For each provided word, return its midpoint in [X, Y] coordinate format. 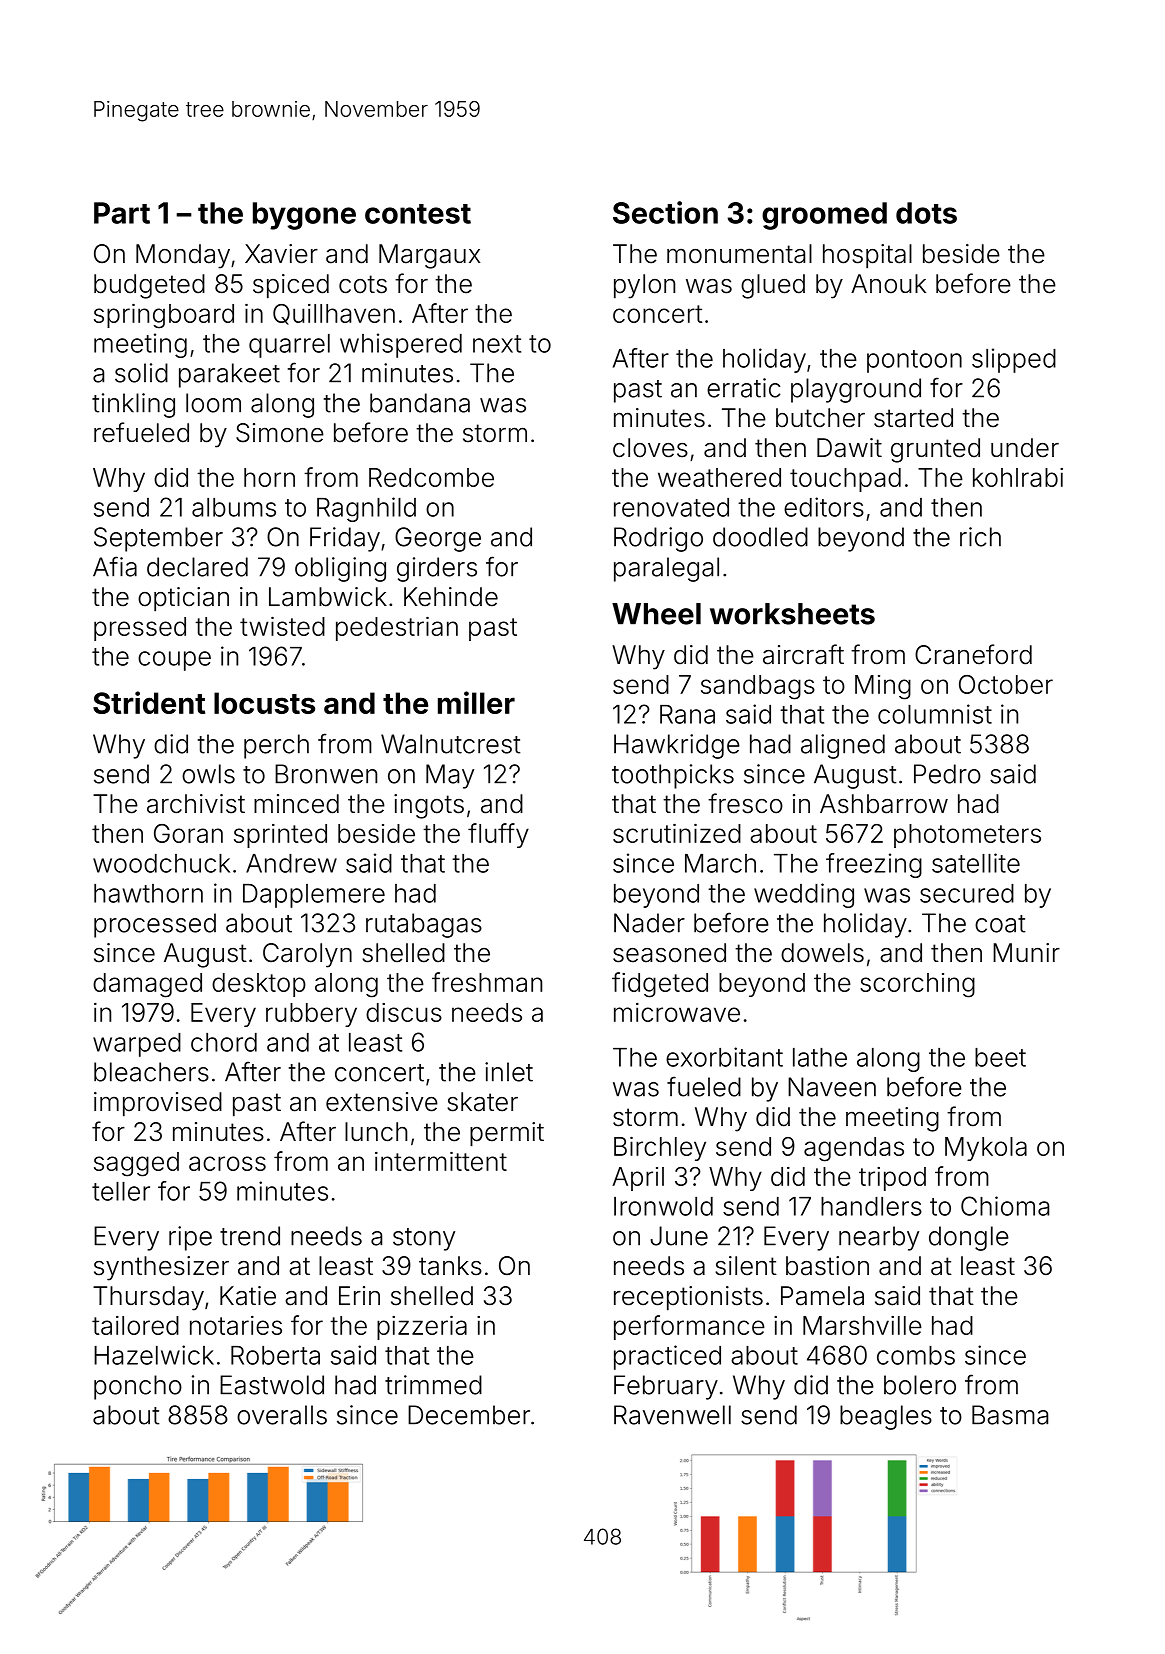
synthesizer [161, 1268]
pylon [644, 286]
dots [926, 213]
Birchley [660, 1149]
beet [1000, 1057]
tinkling [133, 405]
